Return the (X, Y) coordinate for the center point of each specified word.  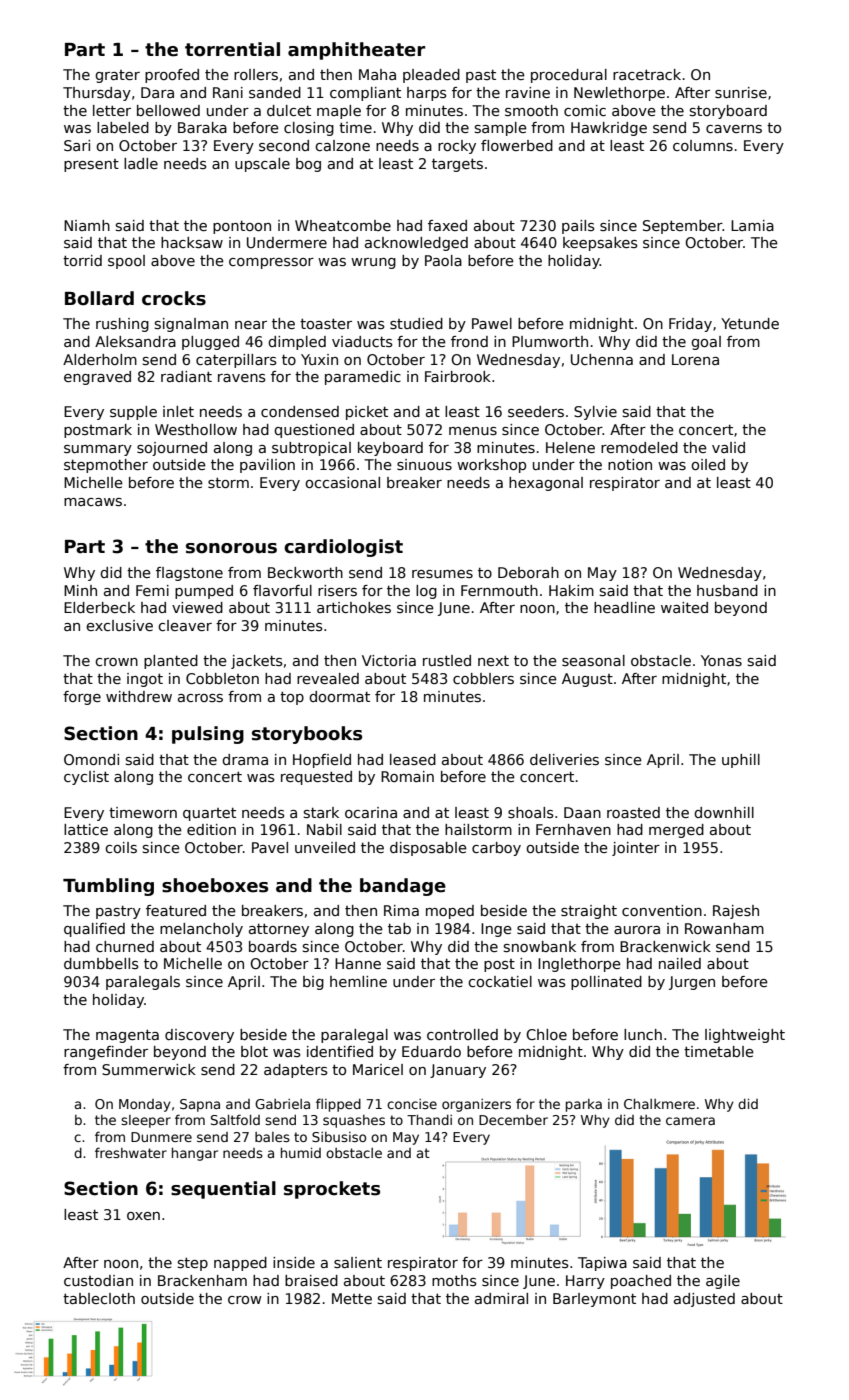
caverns (734, 129)
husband (727, 590)
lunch (643, 1034)
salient (358, 1262)
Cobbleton (222, 678)
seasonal (593, 660)
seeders (536, 411)
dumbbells (101, 963)
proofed (172, 76)
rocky (457, 147)
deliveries (564, 759)
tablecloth (99, 1298)
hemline (358, 981)
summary (98, 450)
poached (641, 1282)
